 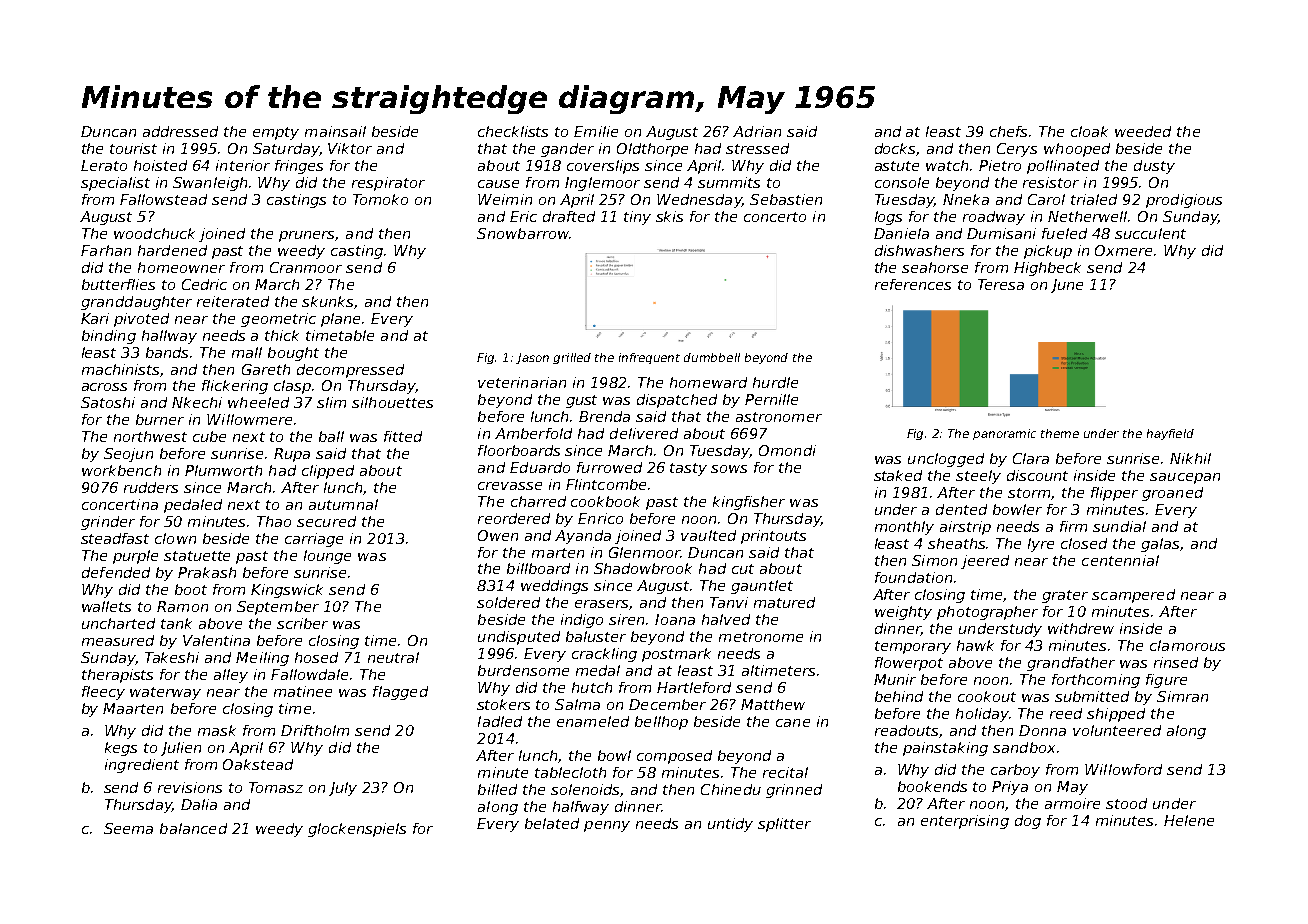 I want to click on Julien, so click(x=181, y=749).
